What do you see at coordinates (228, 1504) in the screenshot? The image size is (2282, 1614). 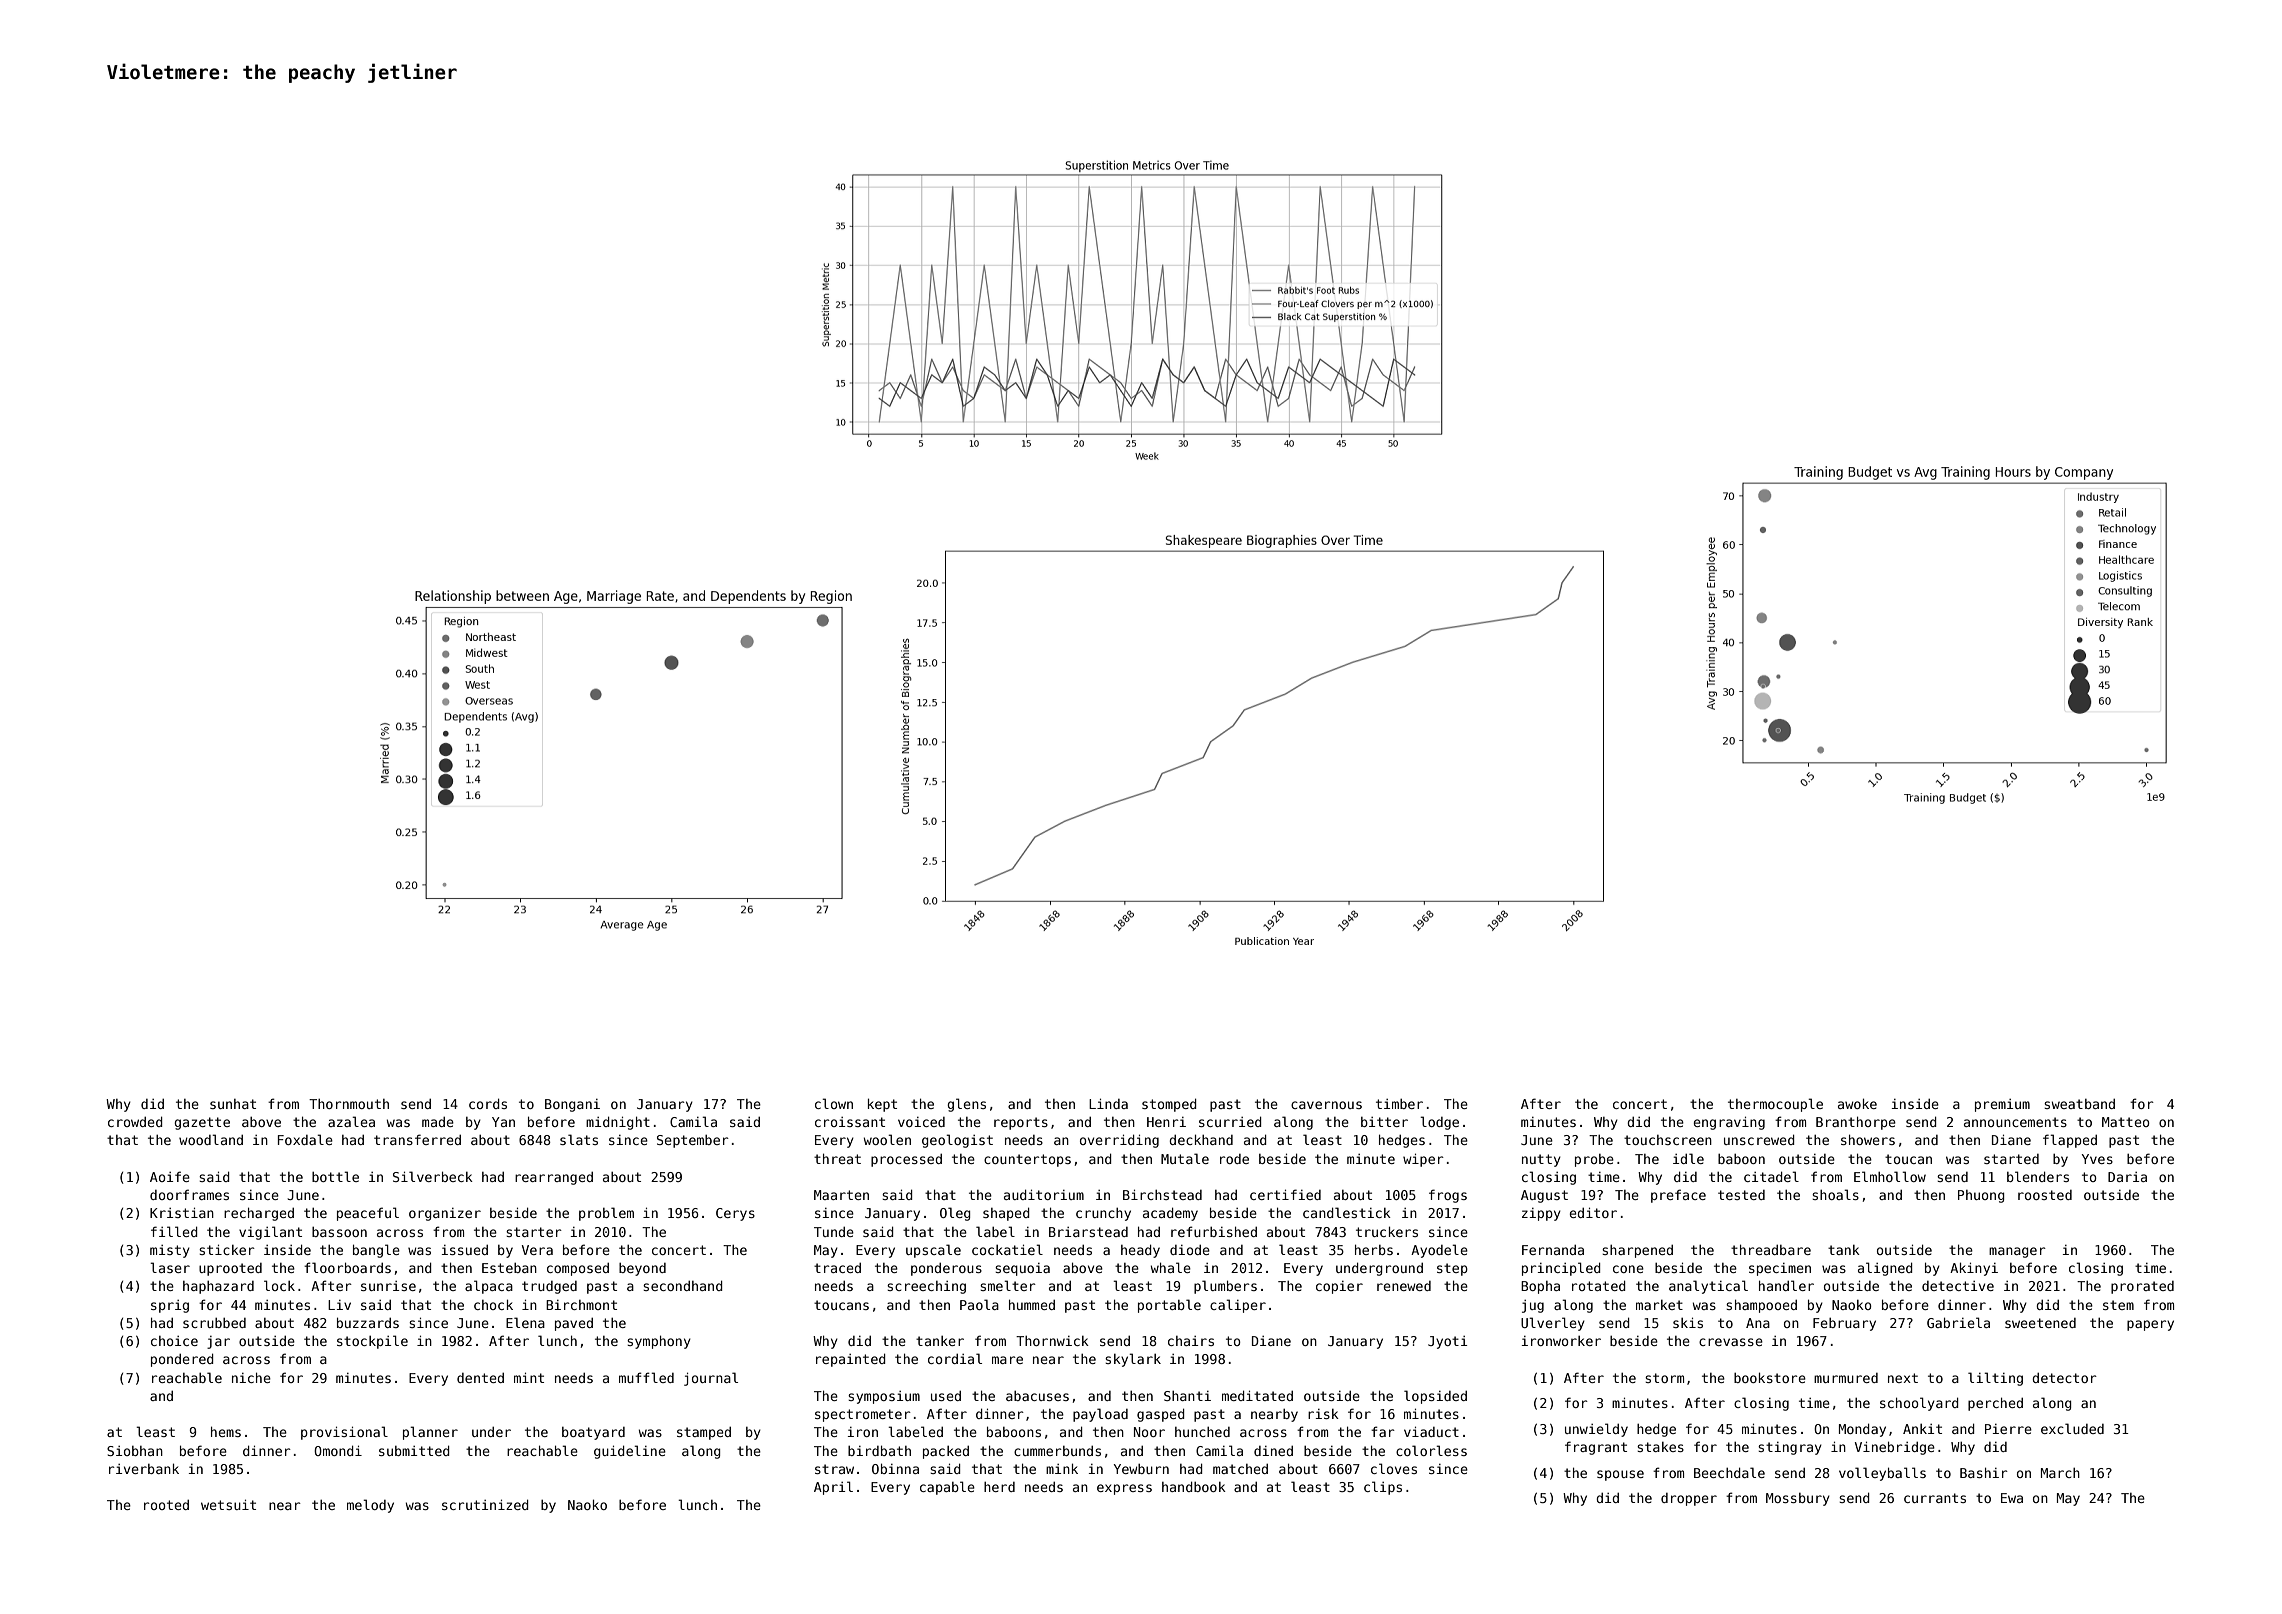 I see `wetsuit` at bounding box center [228, 1504].
